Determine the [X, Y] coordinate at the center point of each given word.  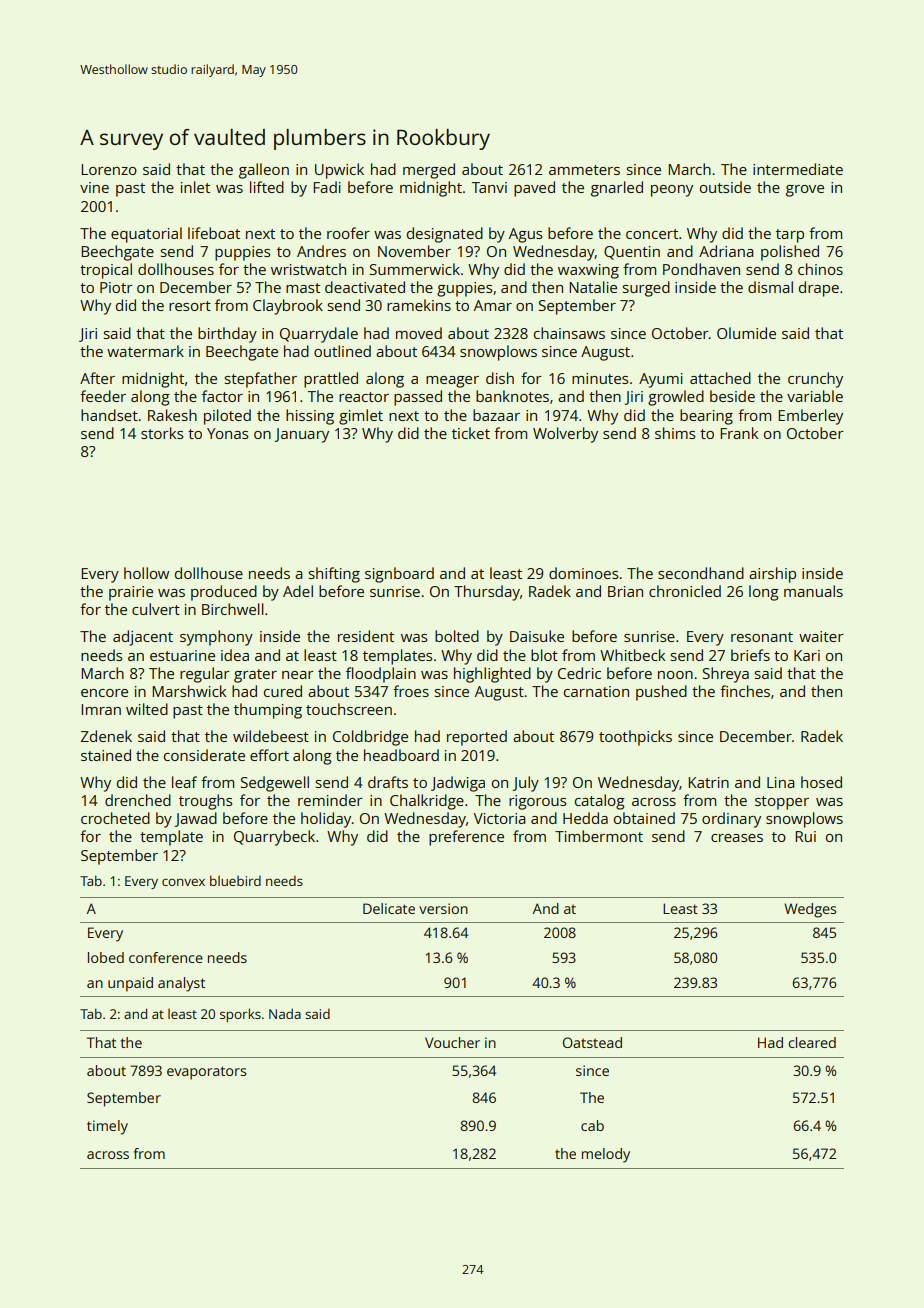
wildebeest [271, 736]
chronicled [685, 591]
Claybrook [288, 307]
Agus [525, 235]
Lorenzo [109, 169]
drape [819, 289]
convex [183, 882]
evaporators [206, 1073]
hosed [821, 782]
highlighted [492, 675]
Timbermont [599, 836]
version [443, 908]
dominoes [583, 573]
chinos [820, 269]
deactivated [365, 287]
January [302, 435]
